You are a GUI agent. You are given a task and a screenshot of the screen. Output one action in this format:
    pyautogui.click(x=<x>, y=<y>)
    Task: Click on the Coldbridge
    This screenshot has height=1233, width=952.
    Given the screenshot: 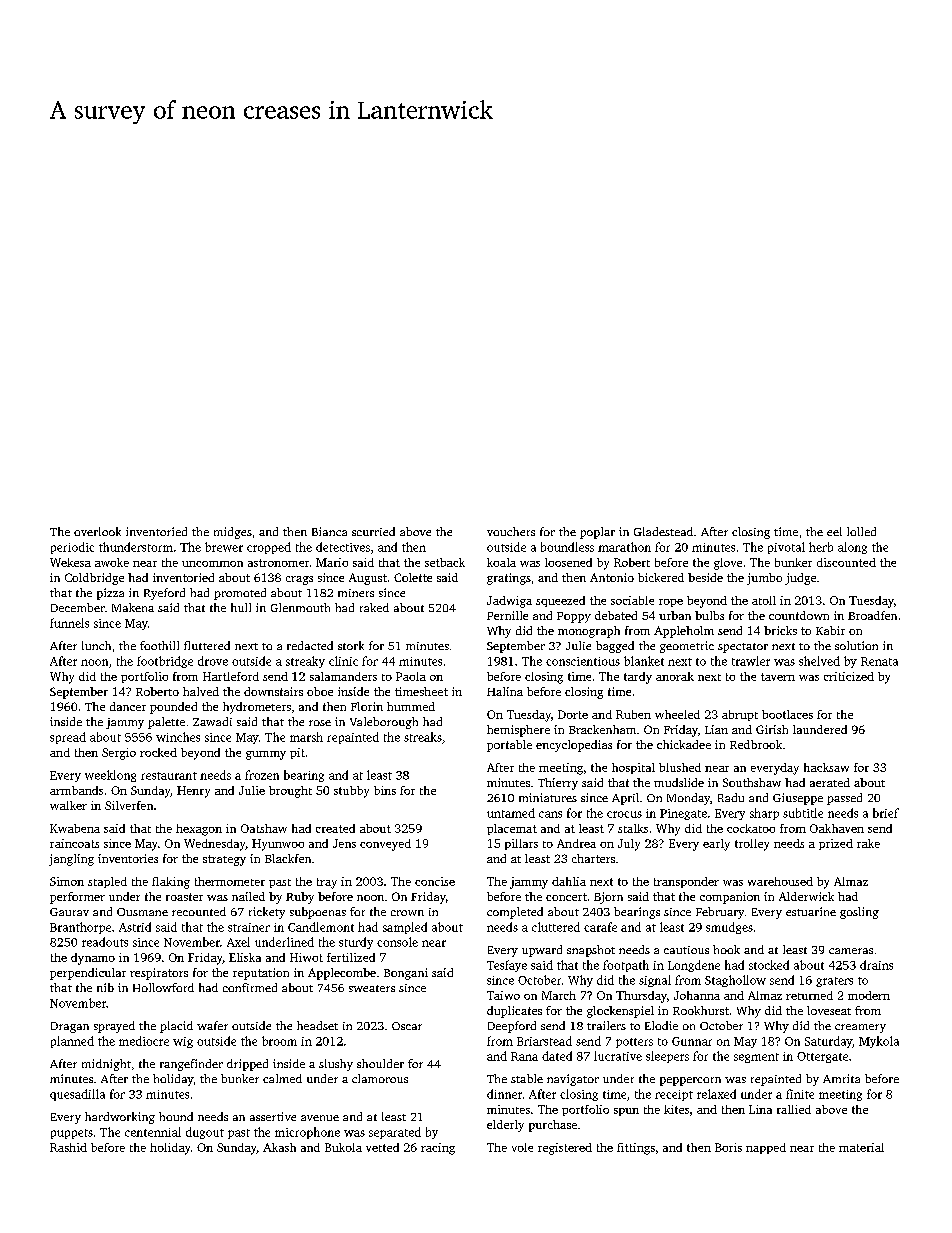 What is the action you would take?
    pyautogui.click(x=94, y=579)
